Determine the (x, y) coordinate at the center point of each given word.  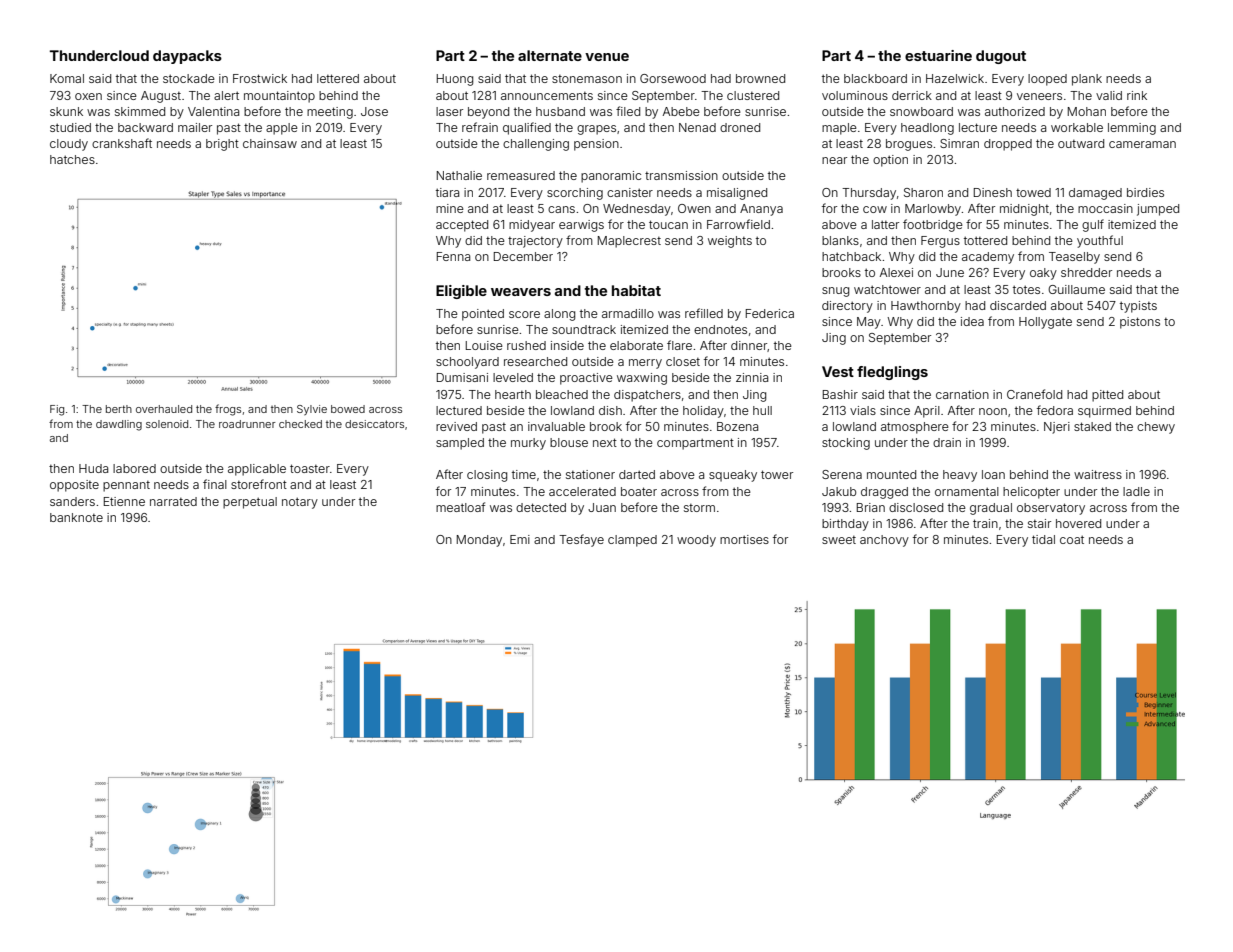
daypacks (187, 57)
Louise (484, 345)
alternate (550, 55)
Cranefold (1034, 394)
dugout (1001, 57)
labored (134, 468)
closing (487, 476)
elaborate (636, 345)
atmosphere (915, 428)
